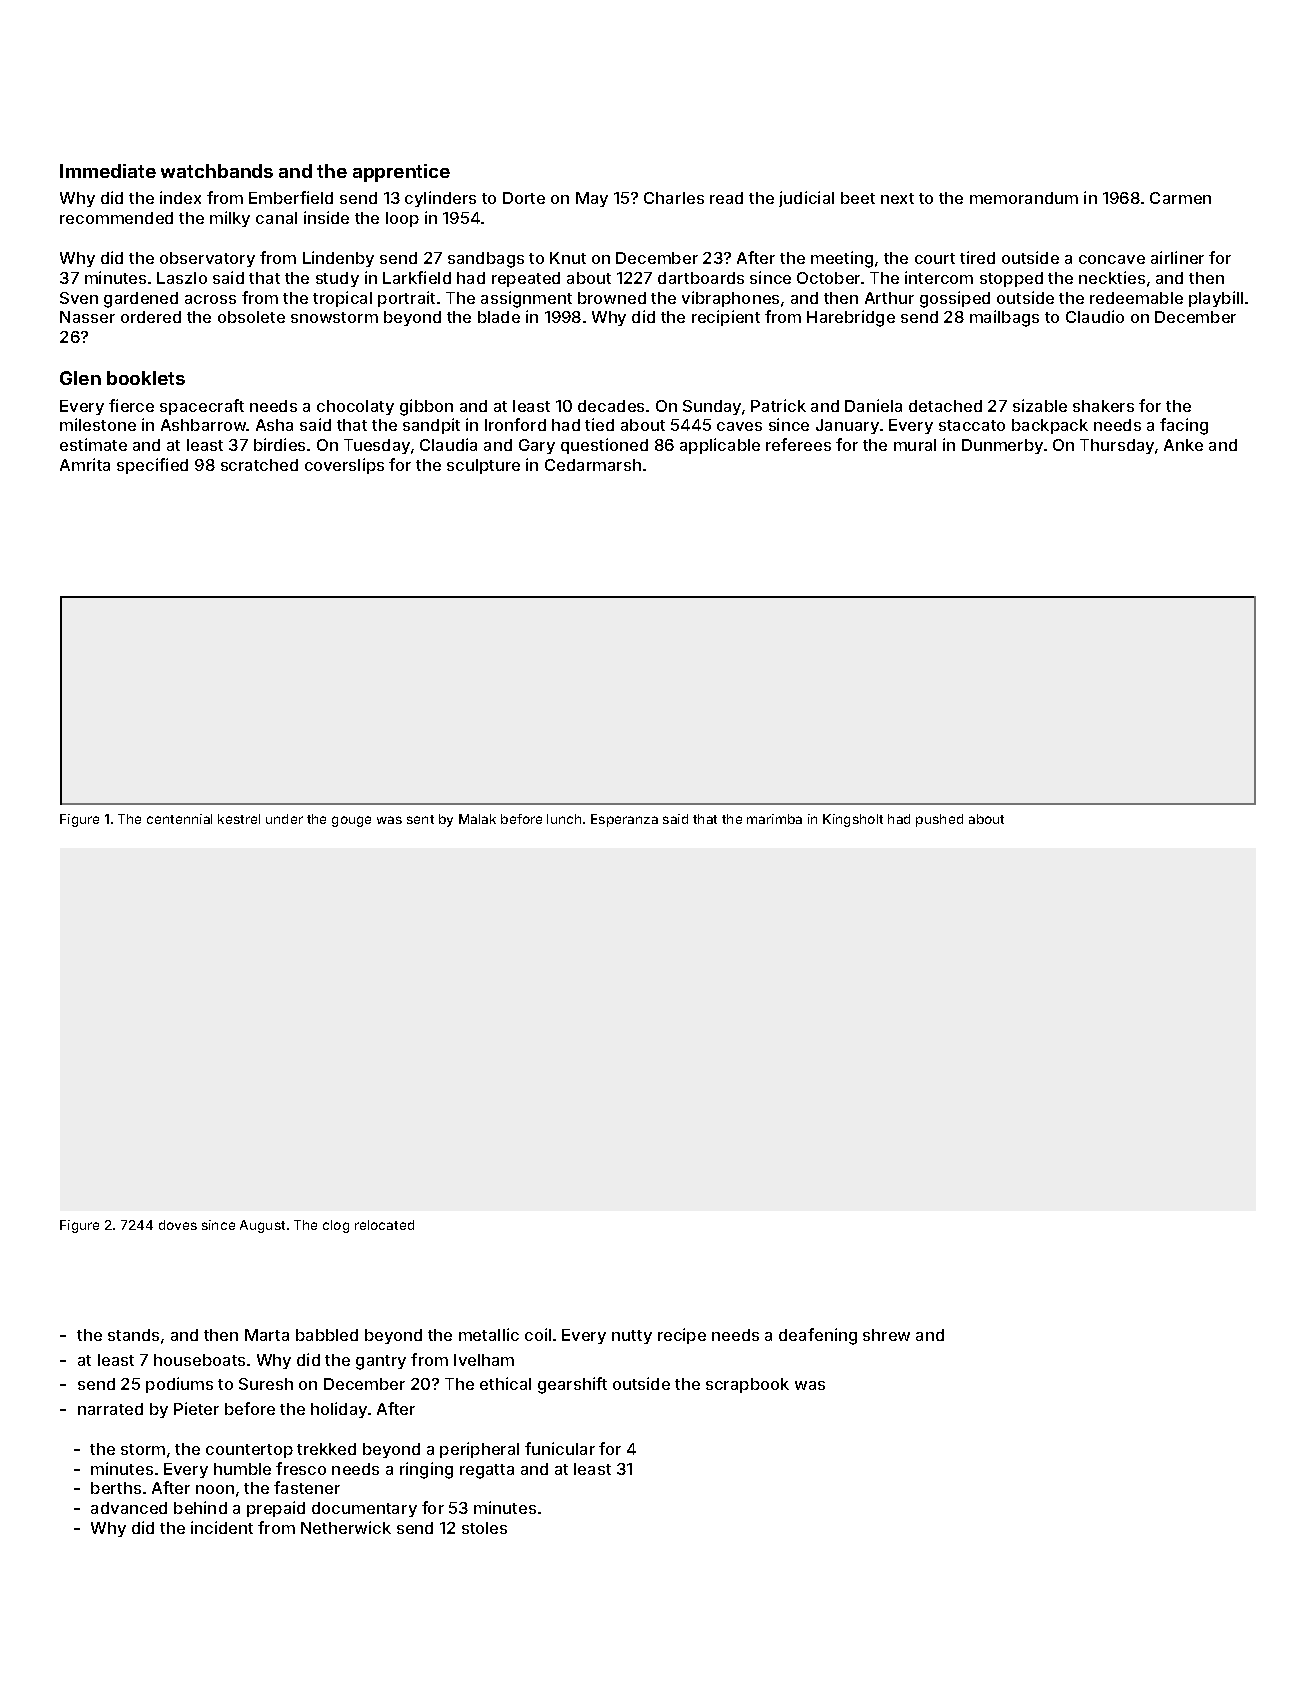  Describe the element at coordinates (342, 299) in the document. I see `tropical` at that location.
